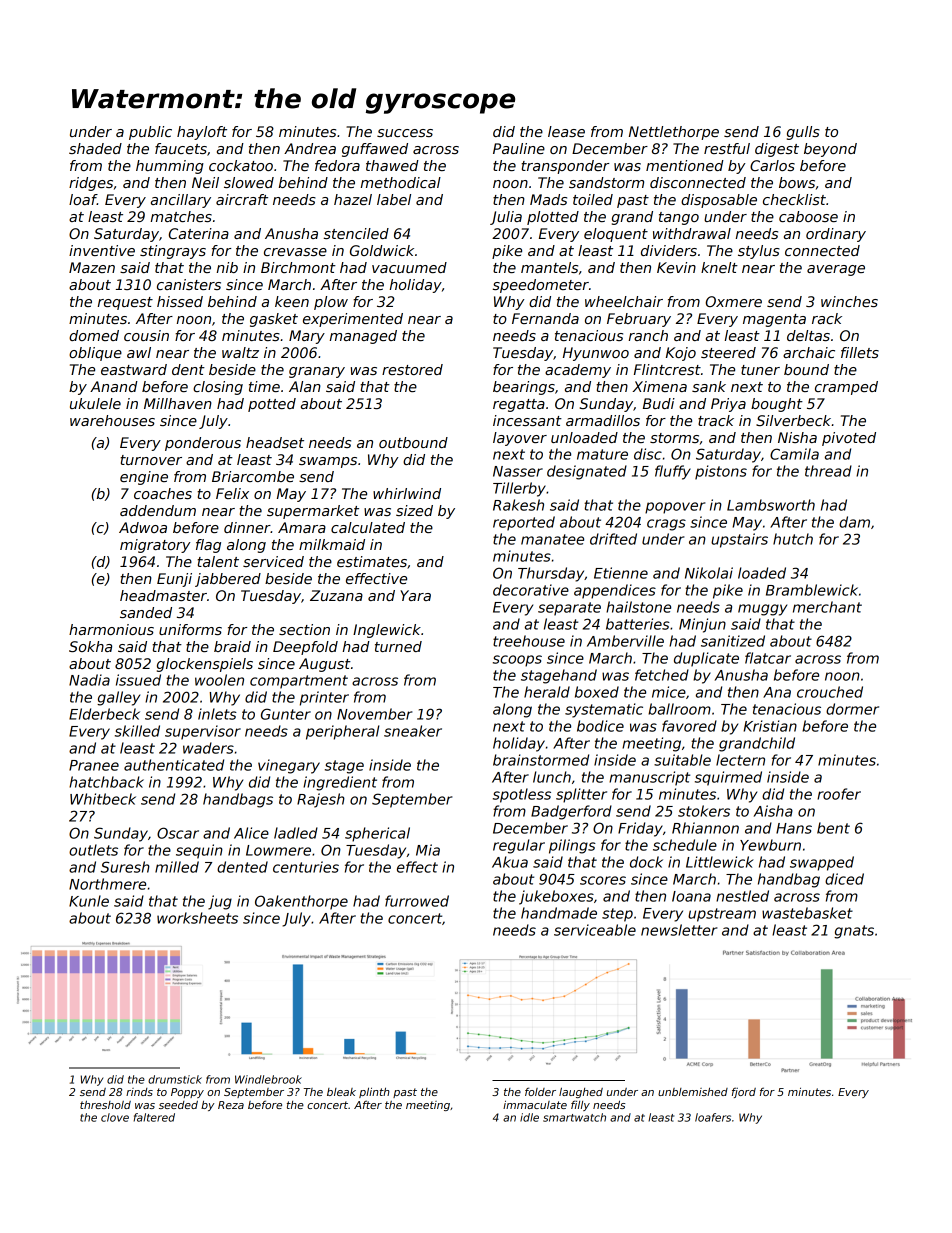 This screenshot has width=952, height=1233. What do you see at coordinates (580, 1105) in the screenshot?
I see `filly` at bounding box center [580, 1105].
